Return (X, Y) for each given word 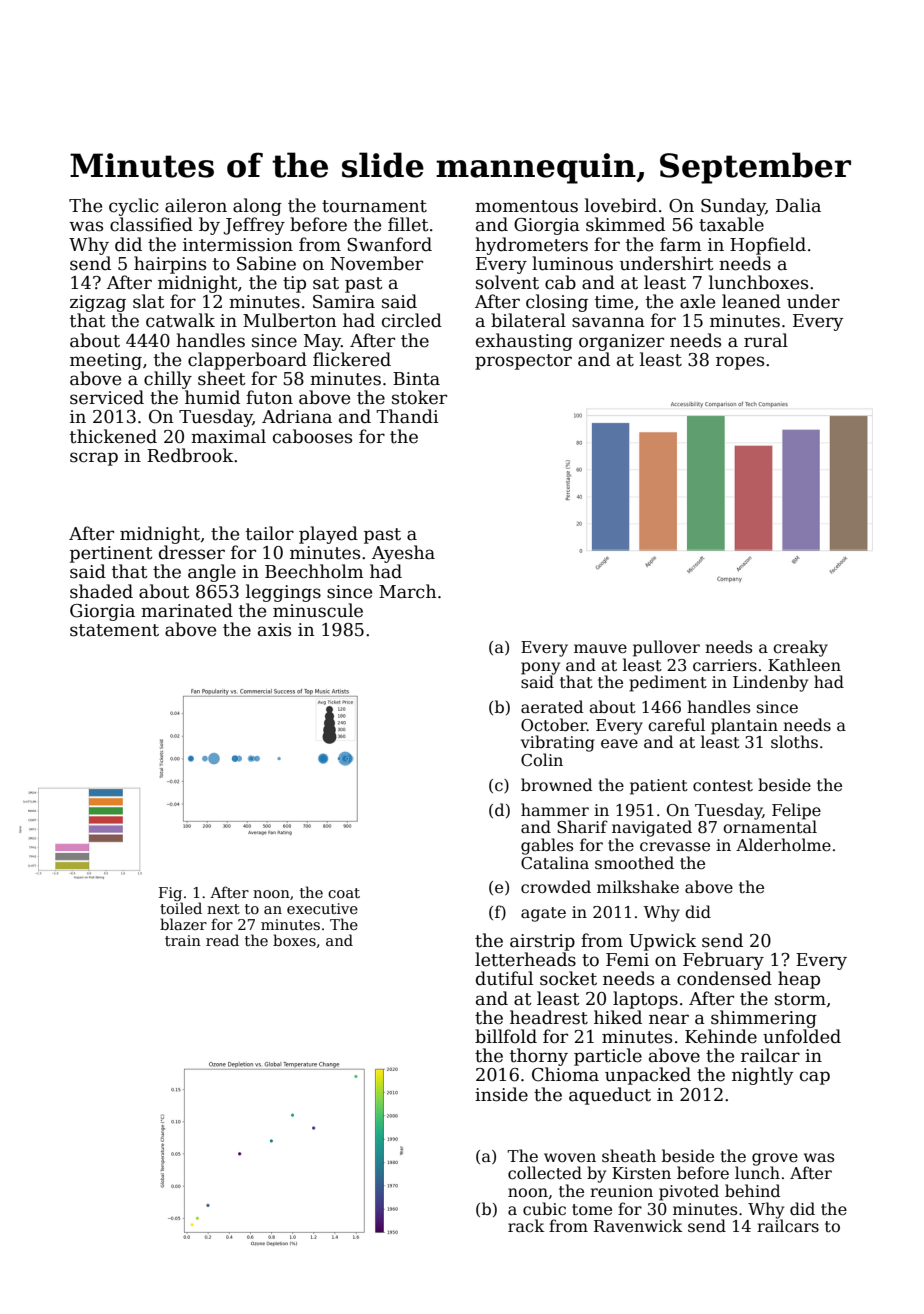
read (222, 940)
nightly (762, 1076)
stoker (419, 397)
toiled (181, 908)
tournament (374, 206)
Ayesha (403, 554)
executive (322, 908)
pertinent (111, 554)
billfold (506, 1036)
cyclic (134, 207)
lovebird (621, 205)
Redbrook (190, 455)
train (183, 940)
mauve (600, 649)
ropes (740, 363)
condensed (724, 978)
